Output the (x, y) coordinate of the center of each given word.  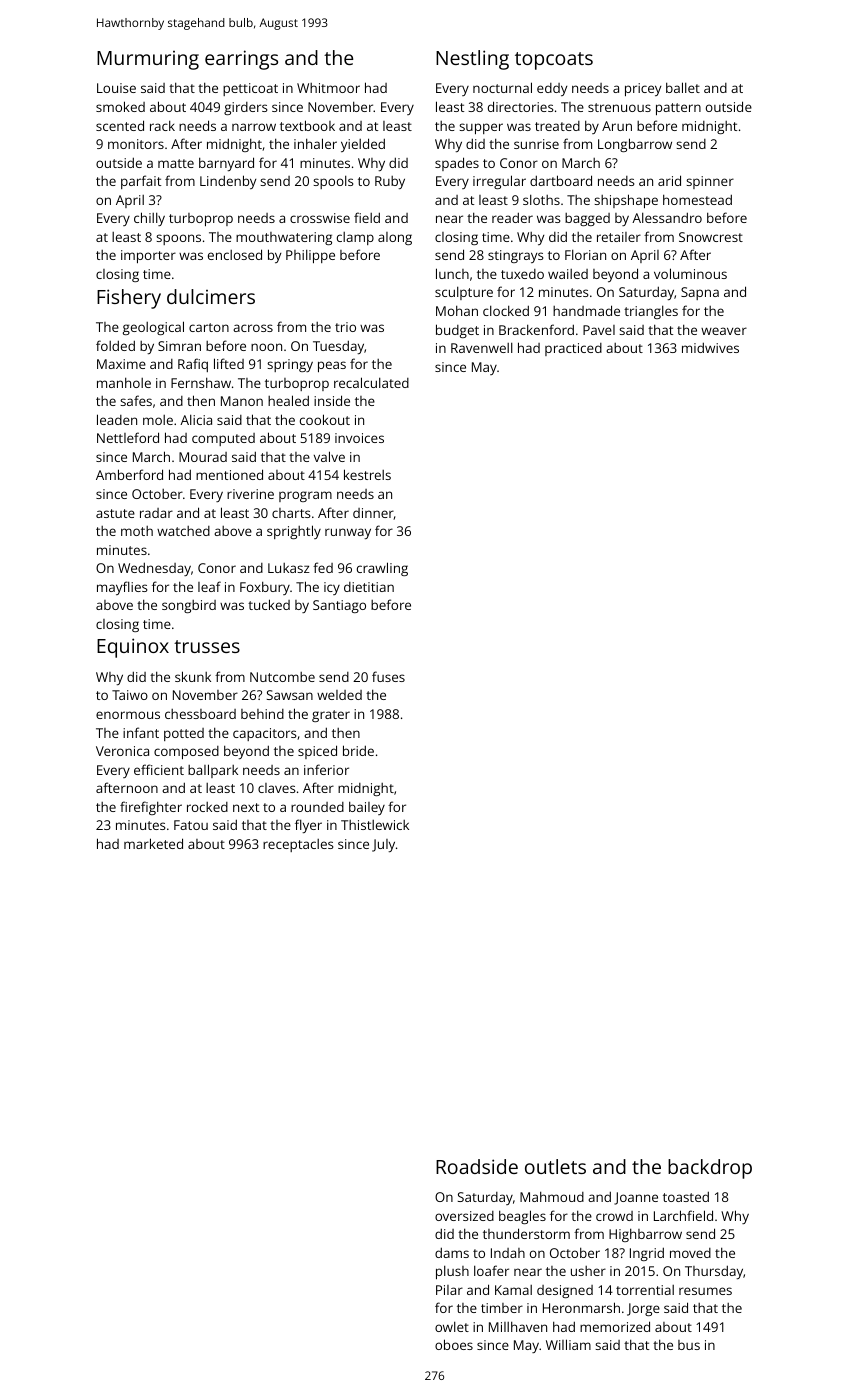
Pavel (599, 330)
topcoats (554, 61)
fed (323, 567)
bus (689, 1345)
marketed (153, 843)
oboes (454, 1344)
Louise (116, 88)
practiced (573, 349)
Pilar (449, 1290)
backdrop (710, 1169)
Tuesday (338, 347)
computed (223, 439)
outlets (555, 1166)
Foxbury (265, 588)
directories (520, 106)
